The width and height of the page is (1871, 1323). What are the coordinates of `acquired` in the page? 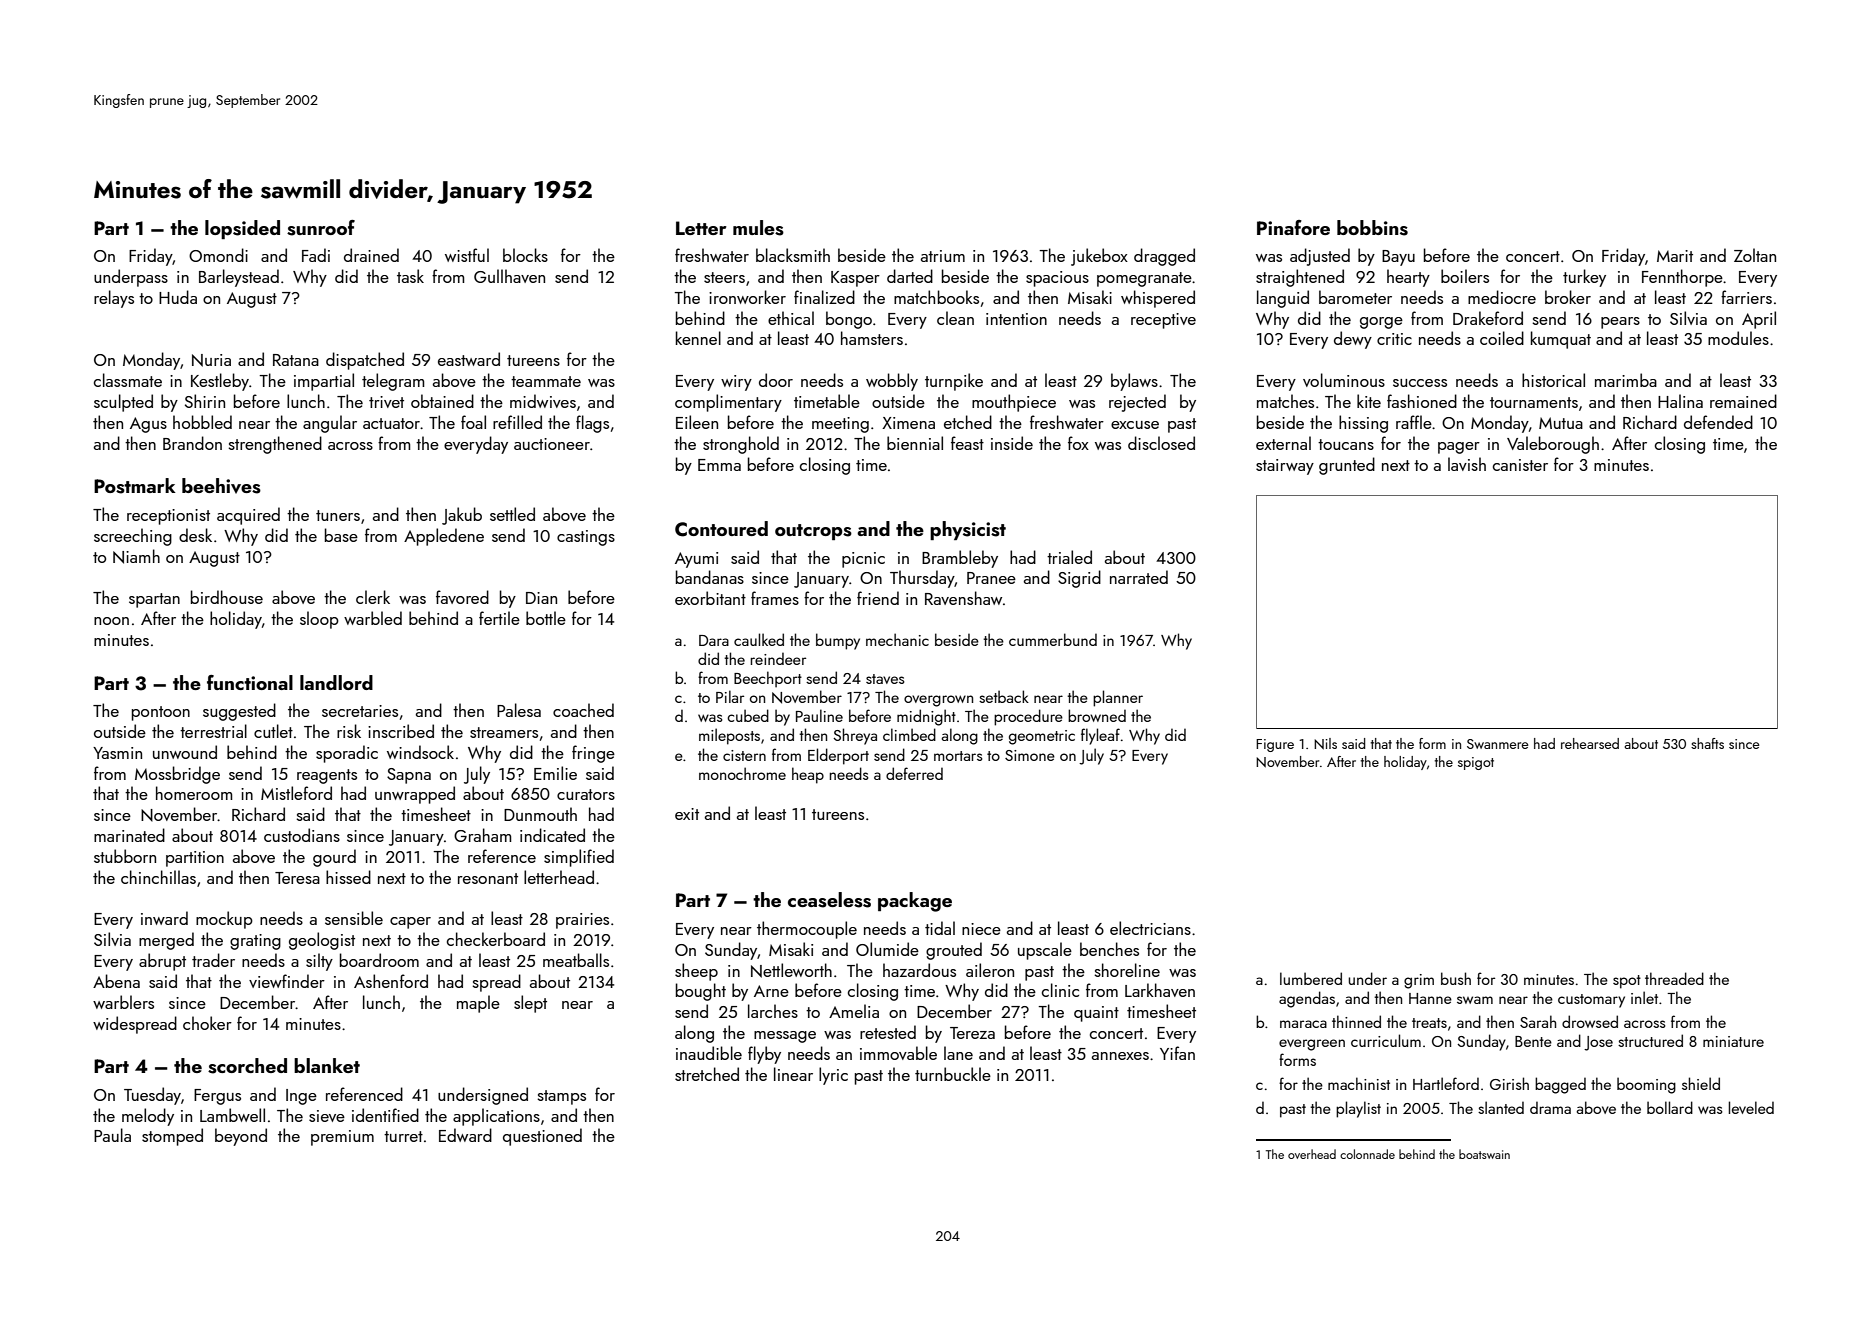 It's located at (248, 516).
